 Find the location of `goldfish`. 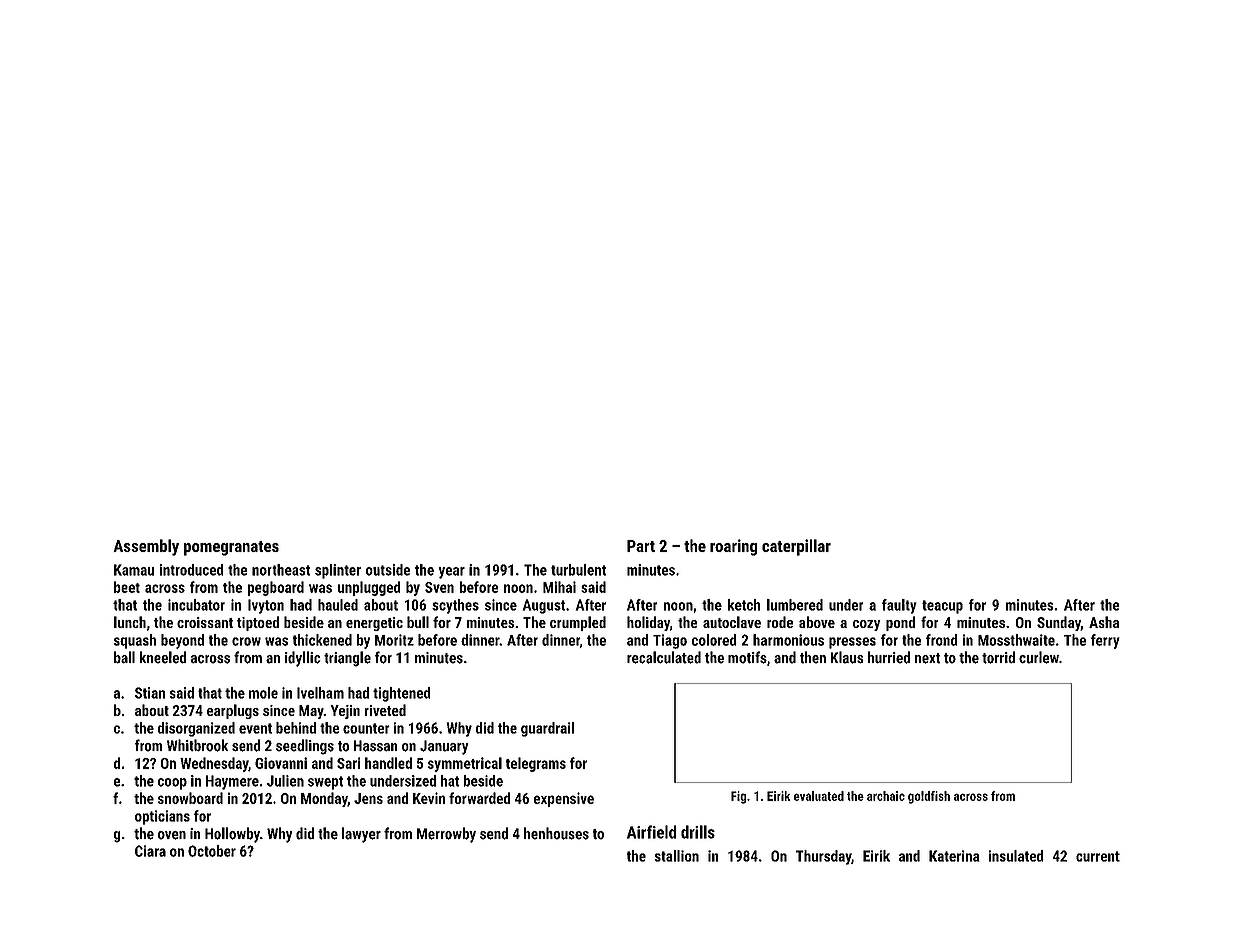

goldfish is located at coordinates (929, 797).
